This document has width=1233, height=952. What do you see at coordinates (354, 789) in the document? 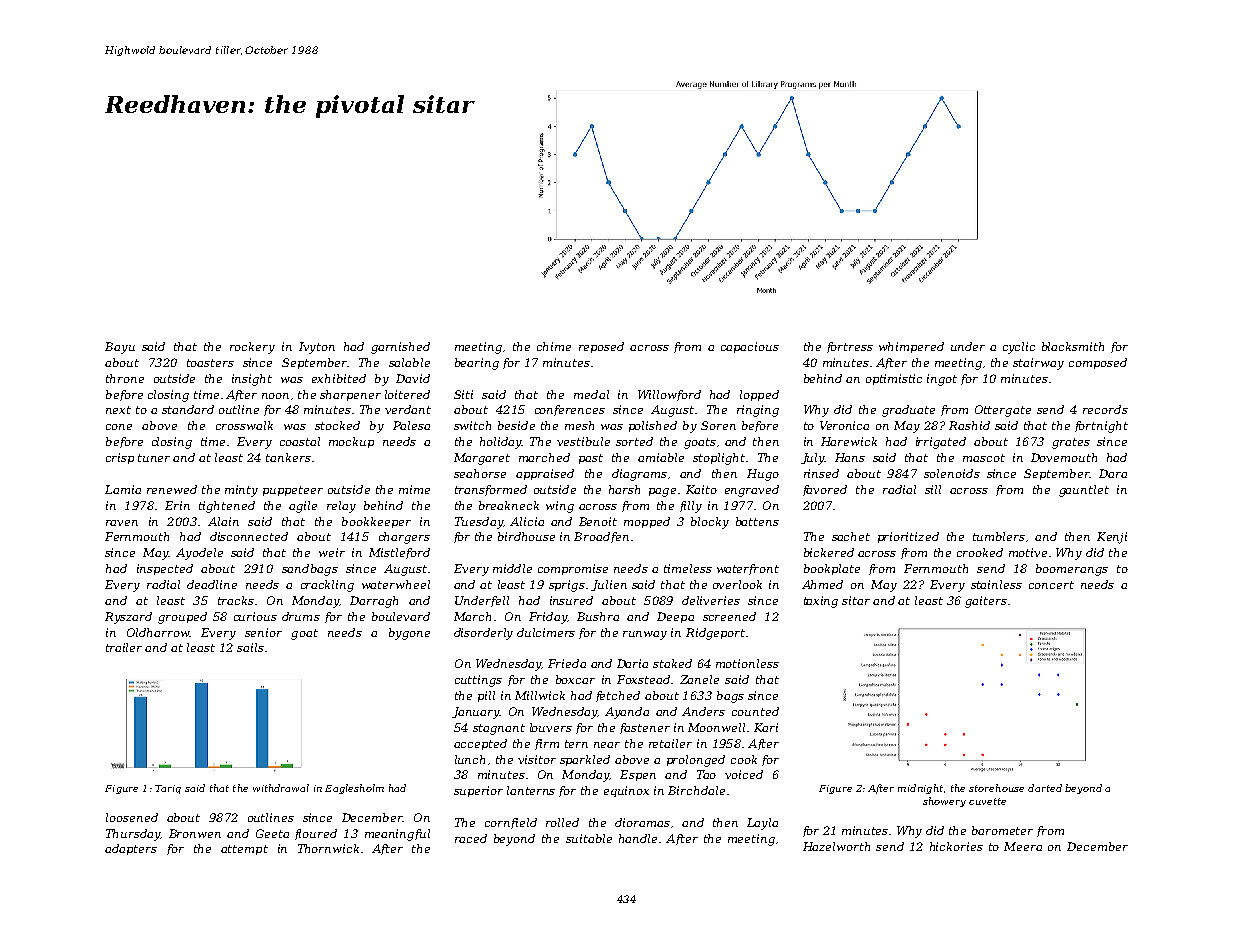
I see `Eaglesholm` at bounding box center [354, 789].
